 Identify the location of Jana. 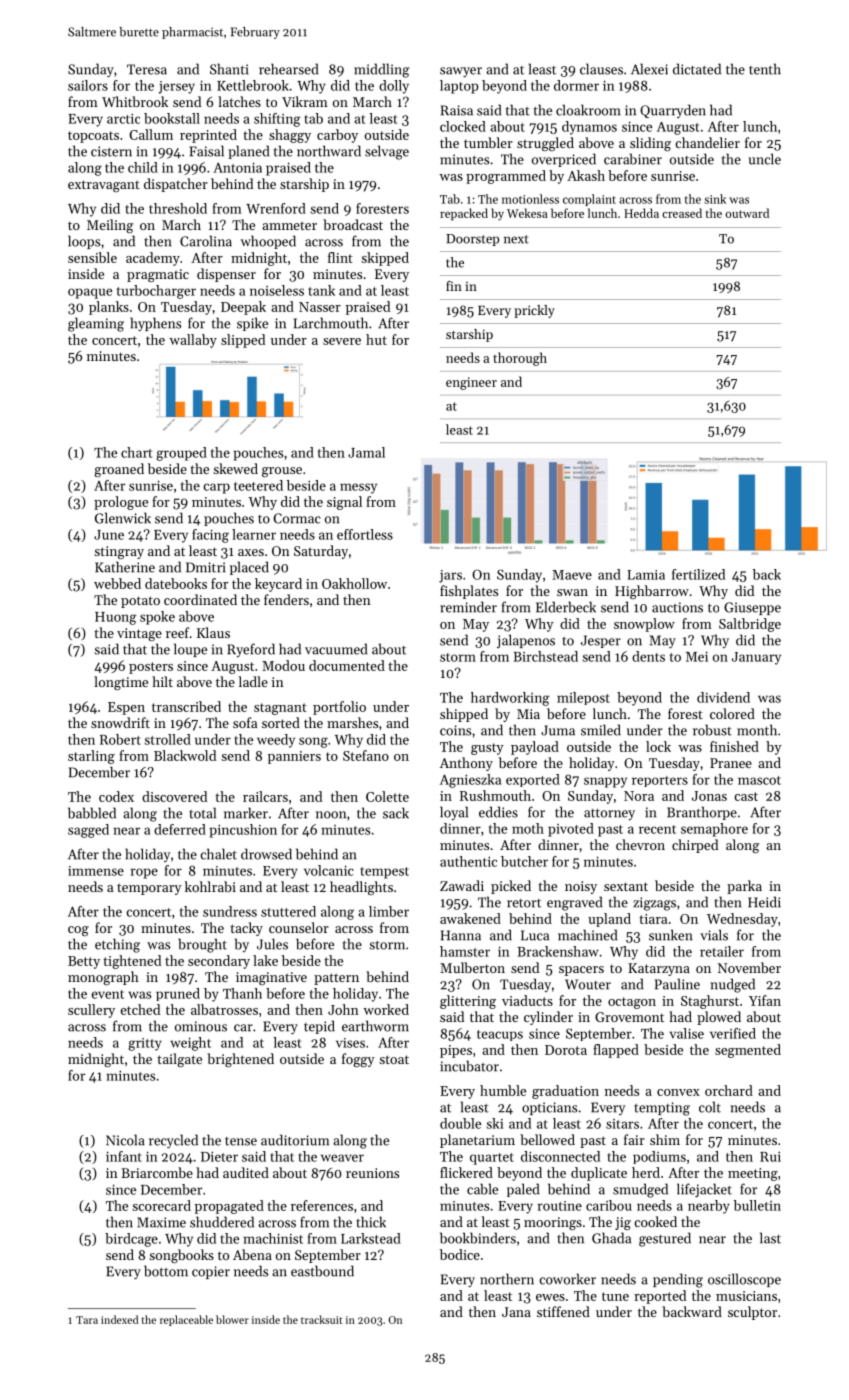
(516, 1312).
